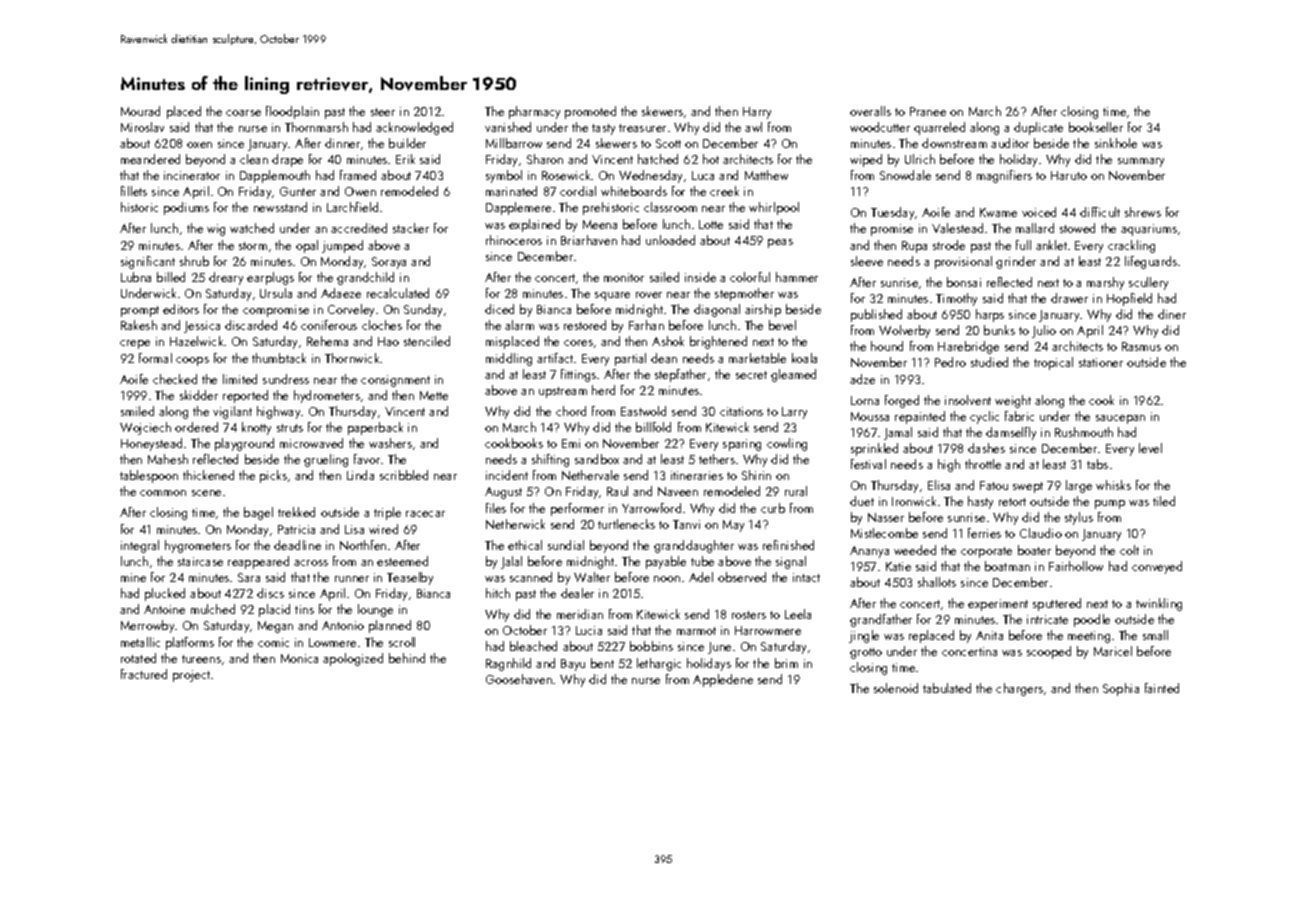 The width and height of the screenshot is (1308, 924). Describe the element at coordinates (243, 113) in the screenshot. I see `coarse` at that location.
